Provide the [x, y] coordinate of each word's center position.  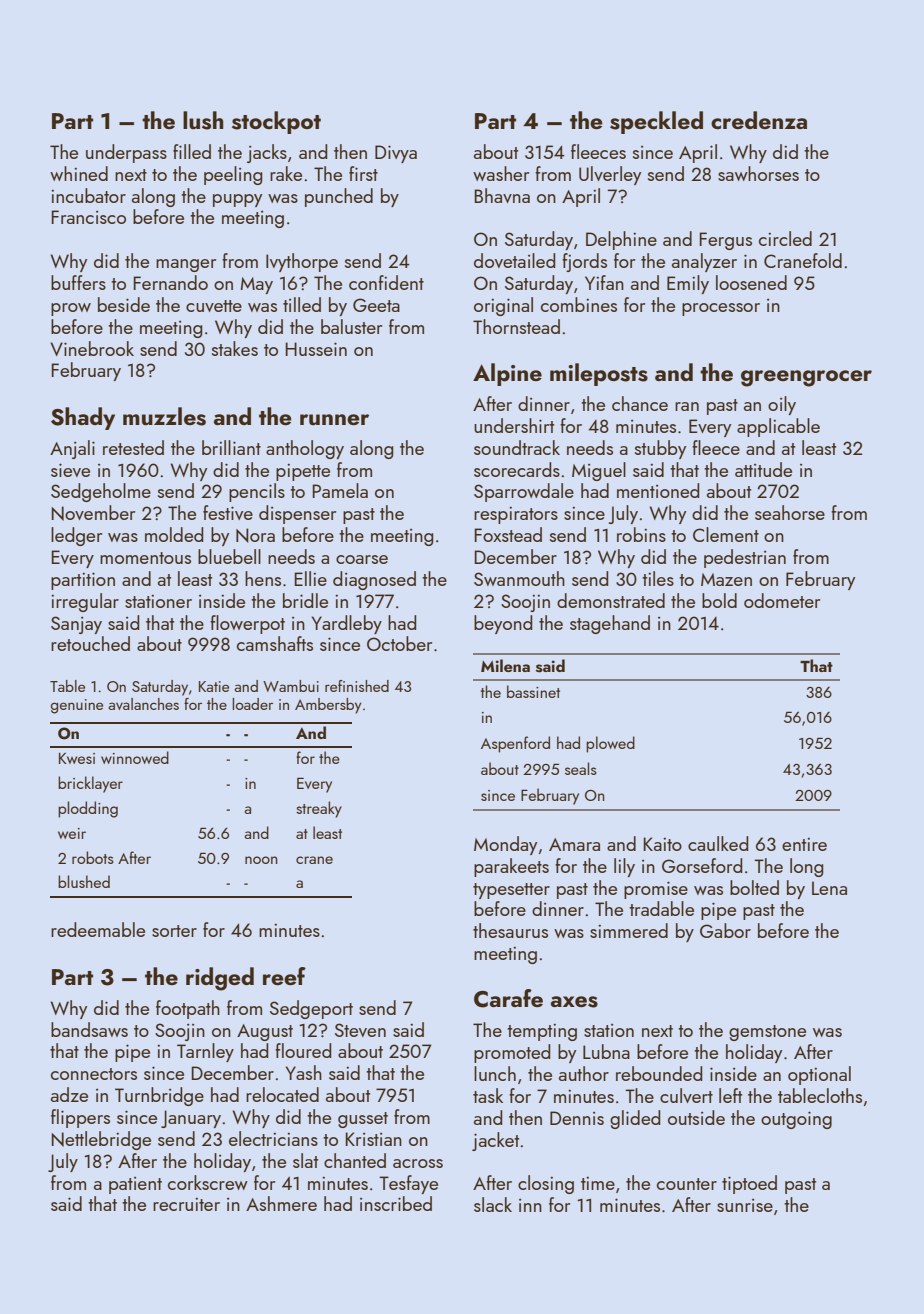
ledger [76, 536]
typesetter [511, 891]
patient [135, 1185]
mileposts [599, 374]
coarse [362, 559]
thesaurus [510, 930]
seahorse [790, 512]
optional [819, 1075]
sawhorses [758, 173]
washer [501, 173]
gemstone [767, 1033]
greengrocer [806, 378]
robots [93, 857]
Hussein [316, 349]
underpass [126, 153]
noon [261, 860]
